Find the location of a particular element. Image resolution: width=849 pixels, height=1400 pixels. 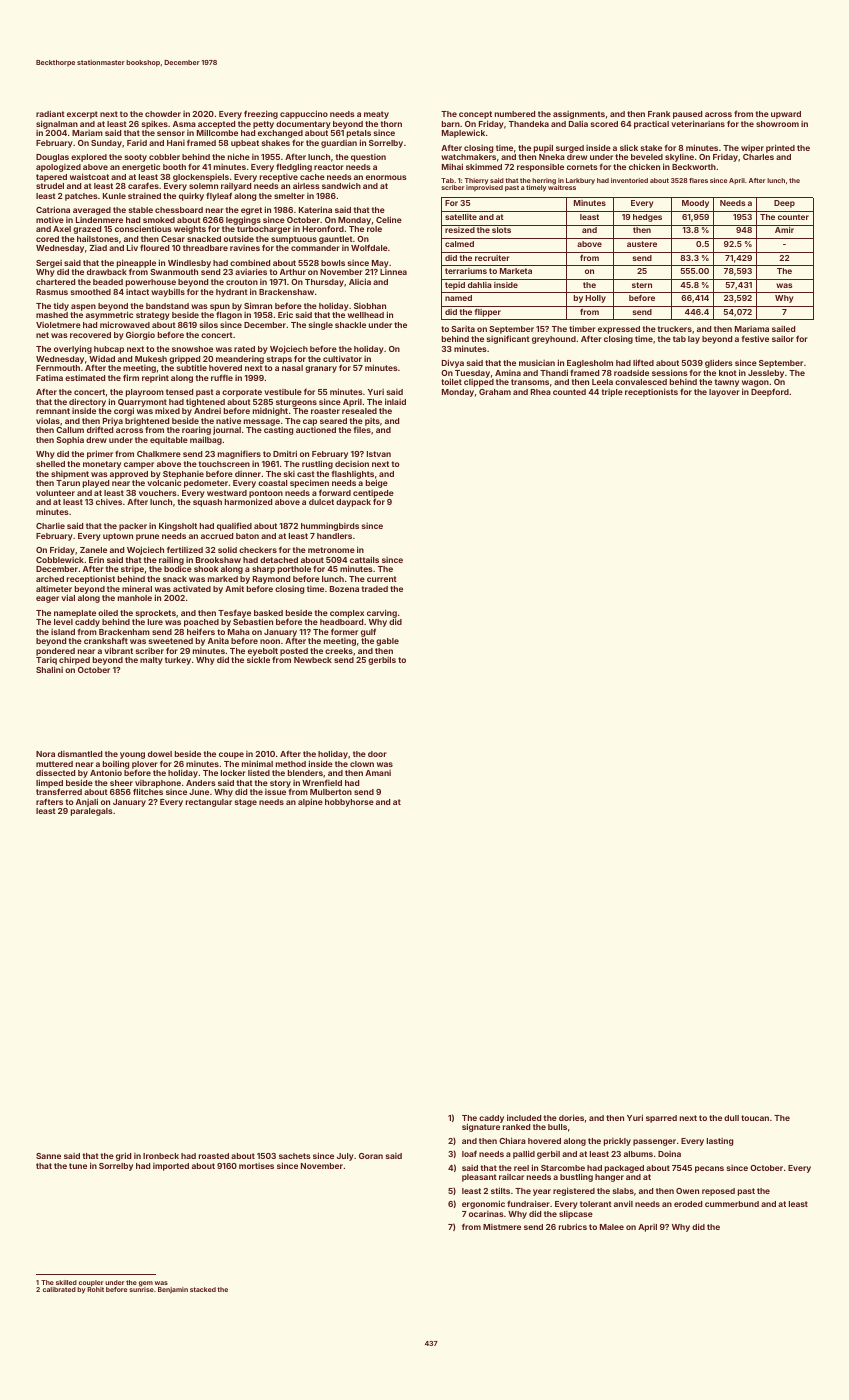

printed is located at coordinates (780, 148).
